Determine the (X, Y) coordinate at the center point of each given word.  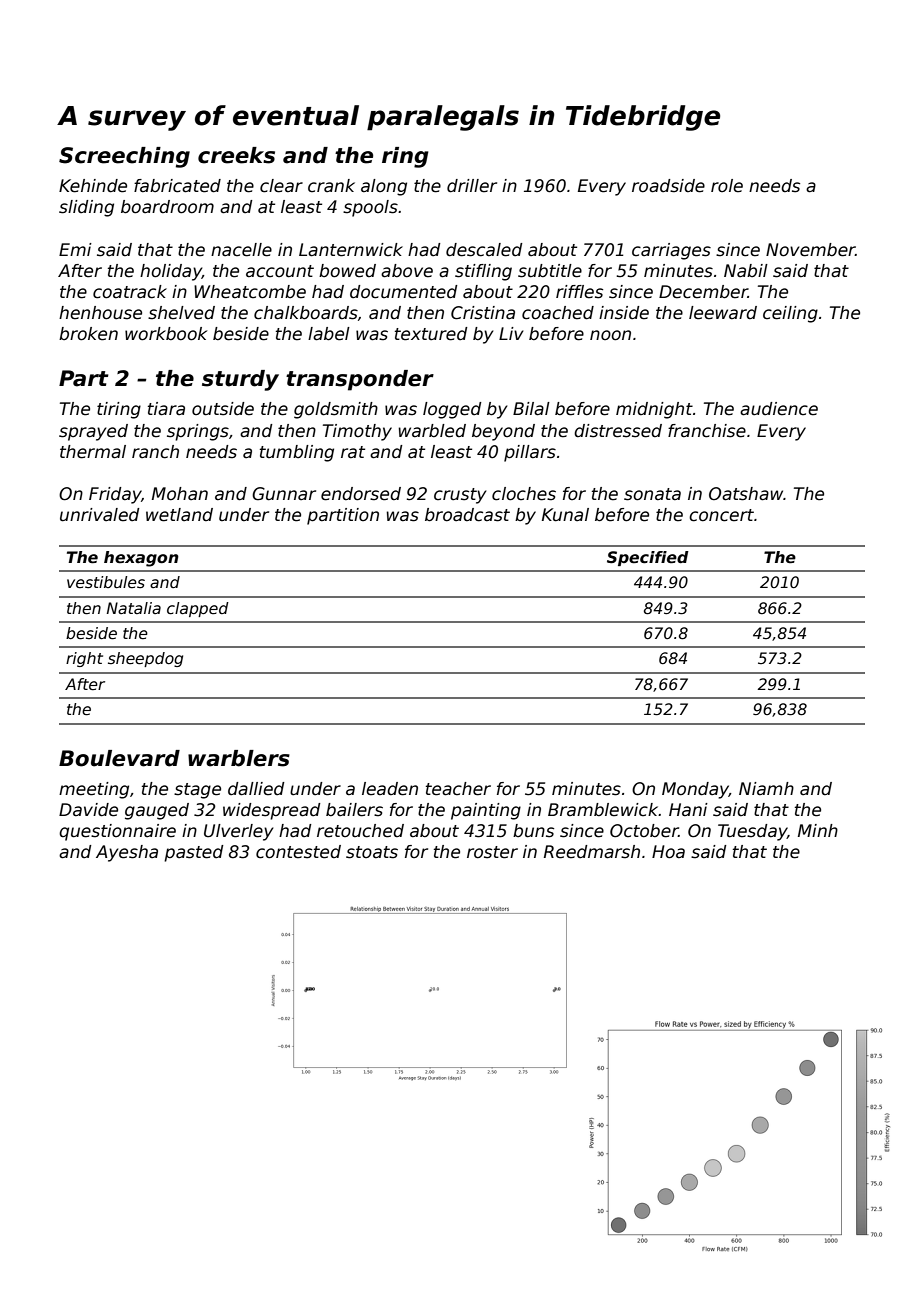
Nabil (746, 270)
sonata (652, 494)
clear (281, 186)
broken (88, 334)
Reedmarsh (592, 852)
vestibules (106, 582)
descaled (484, 250)
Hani (688, 810)
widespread (272, 811)
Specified (648, 558)
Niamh (766, 789)
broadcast (467, 515)
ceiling (790, 314)
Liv (511, 333)
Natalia (134, 608)
